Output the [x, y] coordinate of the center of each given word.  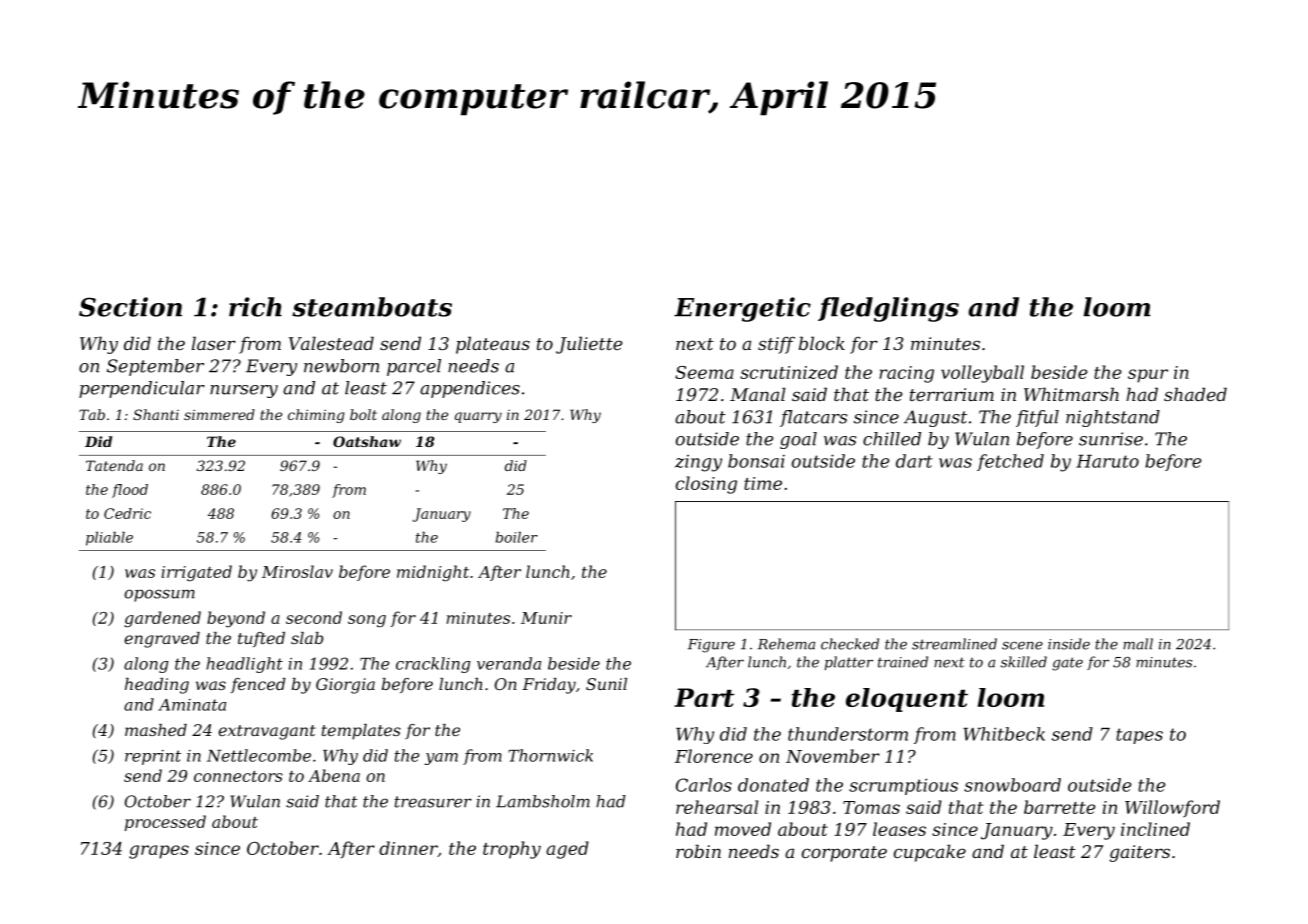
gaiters [1140, 853]
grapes [159, 852]
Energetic [742, 309]
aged [567, 850]
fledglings [888, 309]
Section [130, 307]
